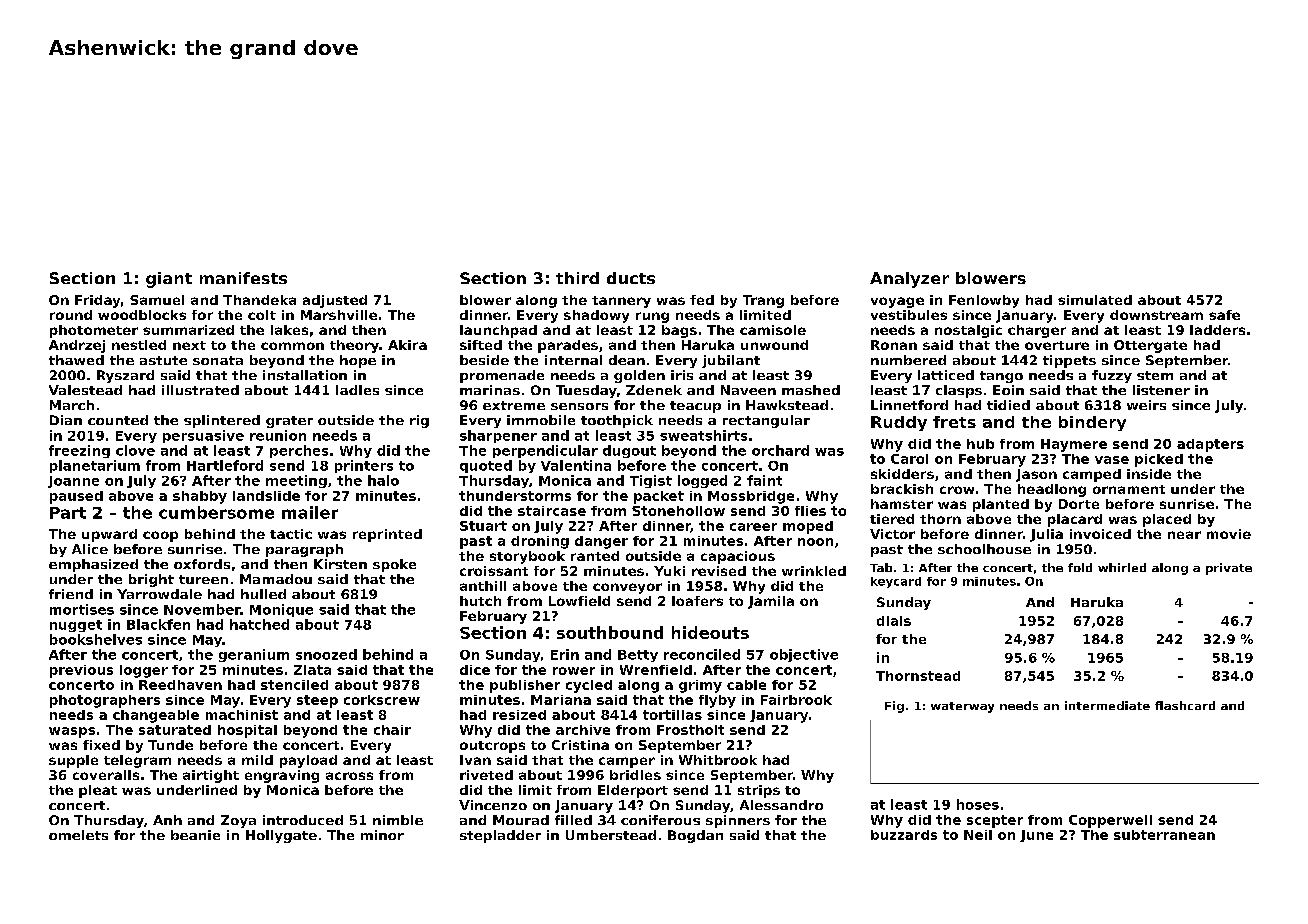 The height and width of the document is (924, 1308). Describe the element at coordinates (984, 301) in the document. I see `Fenlowby` at that location.
